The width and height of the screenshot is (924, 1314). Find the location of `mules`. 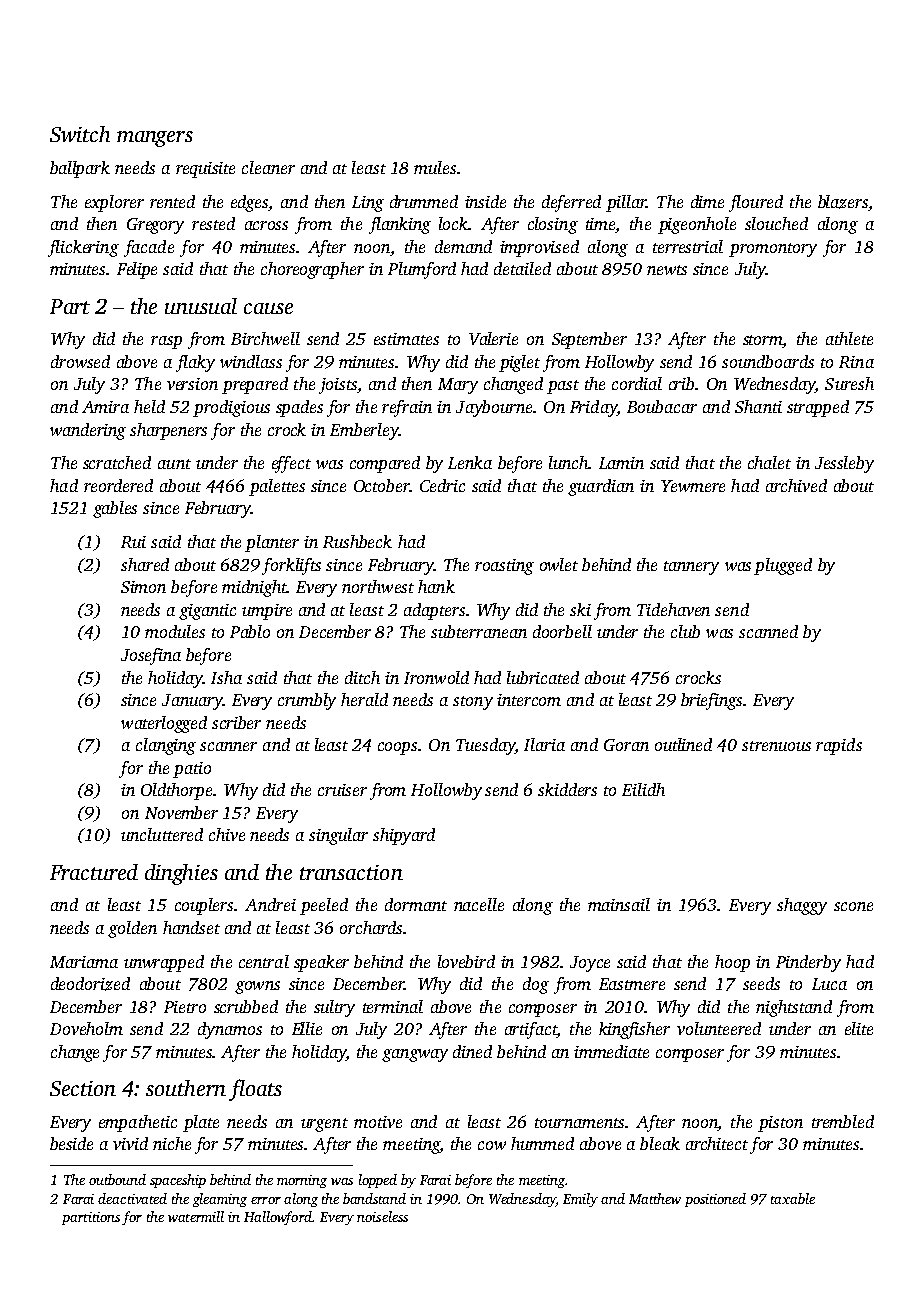

mules is located at coordinates (435, 167).
